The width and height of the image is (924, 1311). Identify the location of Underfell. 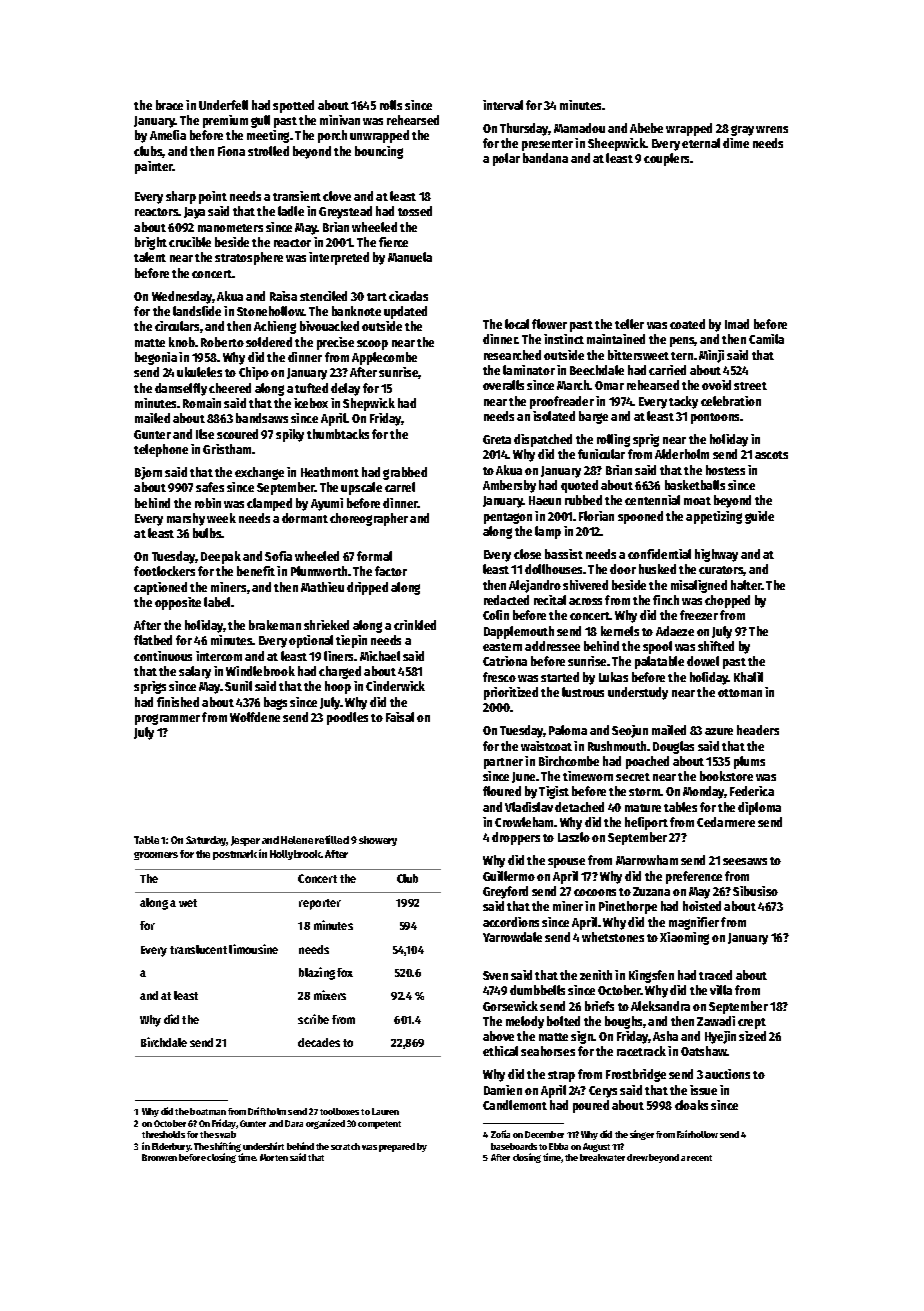
(223, 105).
